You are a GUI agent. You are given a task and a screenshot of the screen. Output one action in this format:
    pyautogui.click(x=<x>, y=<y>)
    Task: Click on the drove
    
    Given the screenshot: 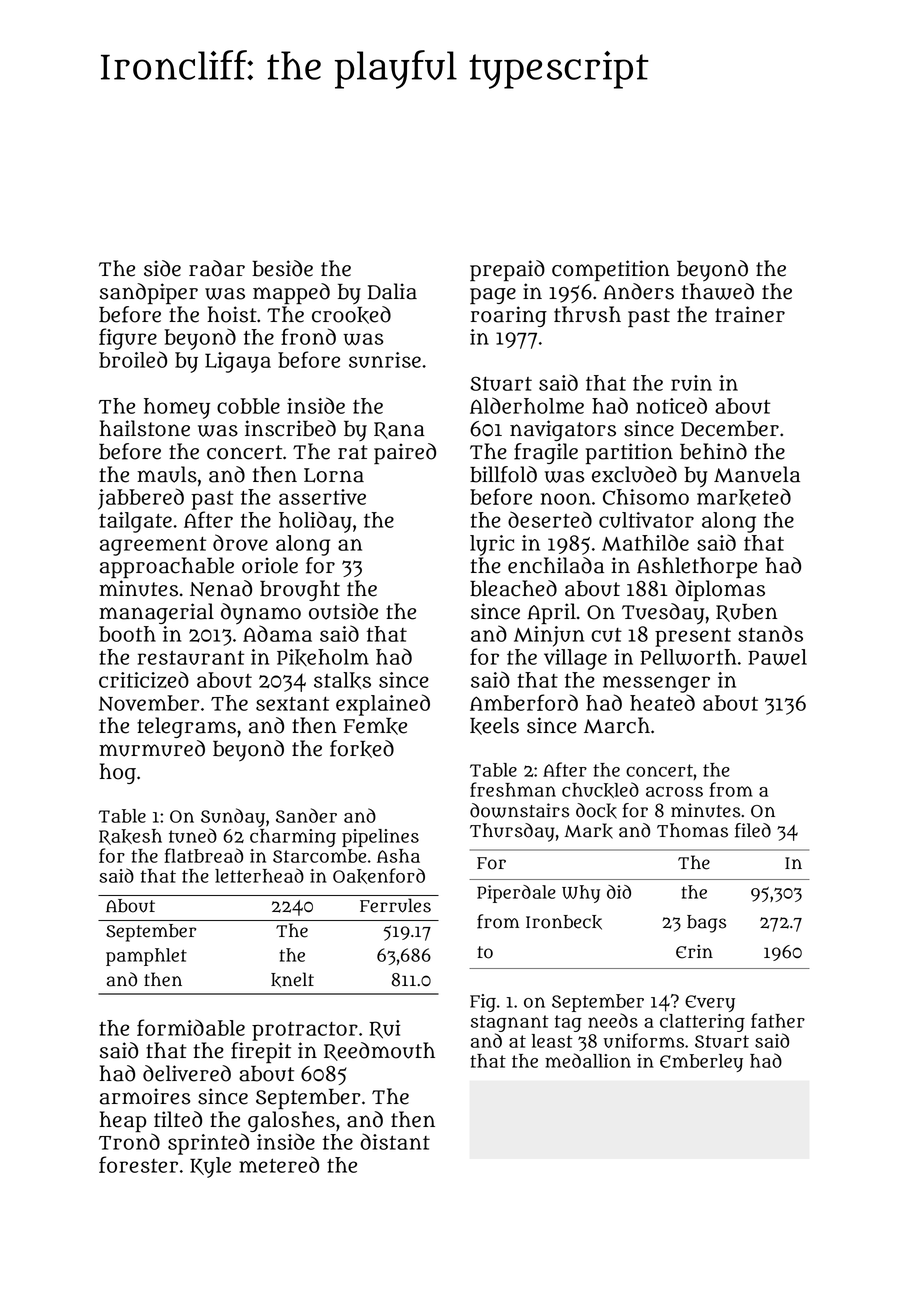 What is the action you would take?
    pyautogui.click(x=240, y=542)
